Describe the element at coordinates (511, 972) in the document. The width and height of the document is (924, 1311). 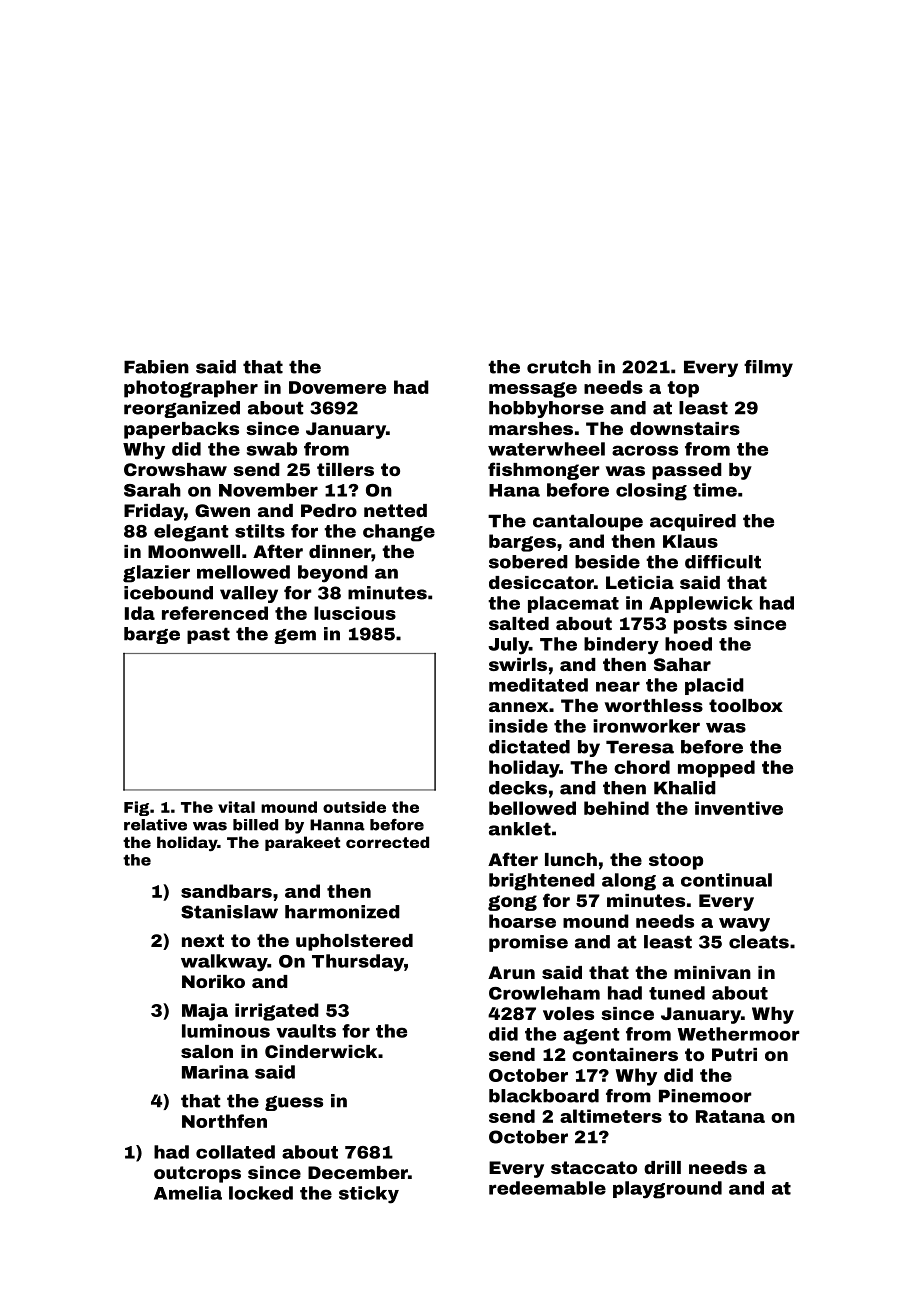
I see `Arun` at that location.
